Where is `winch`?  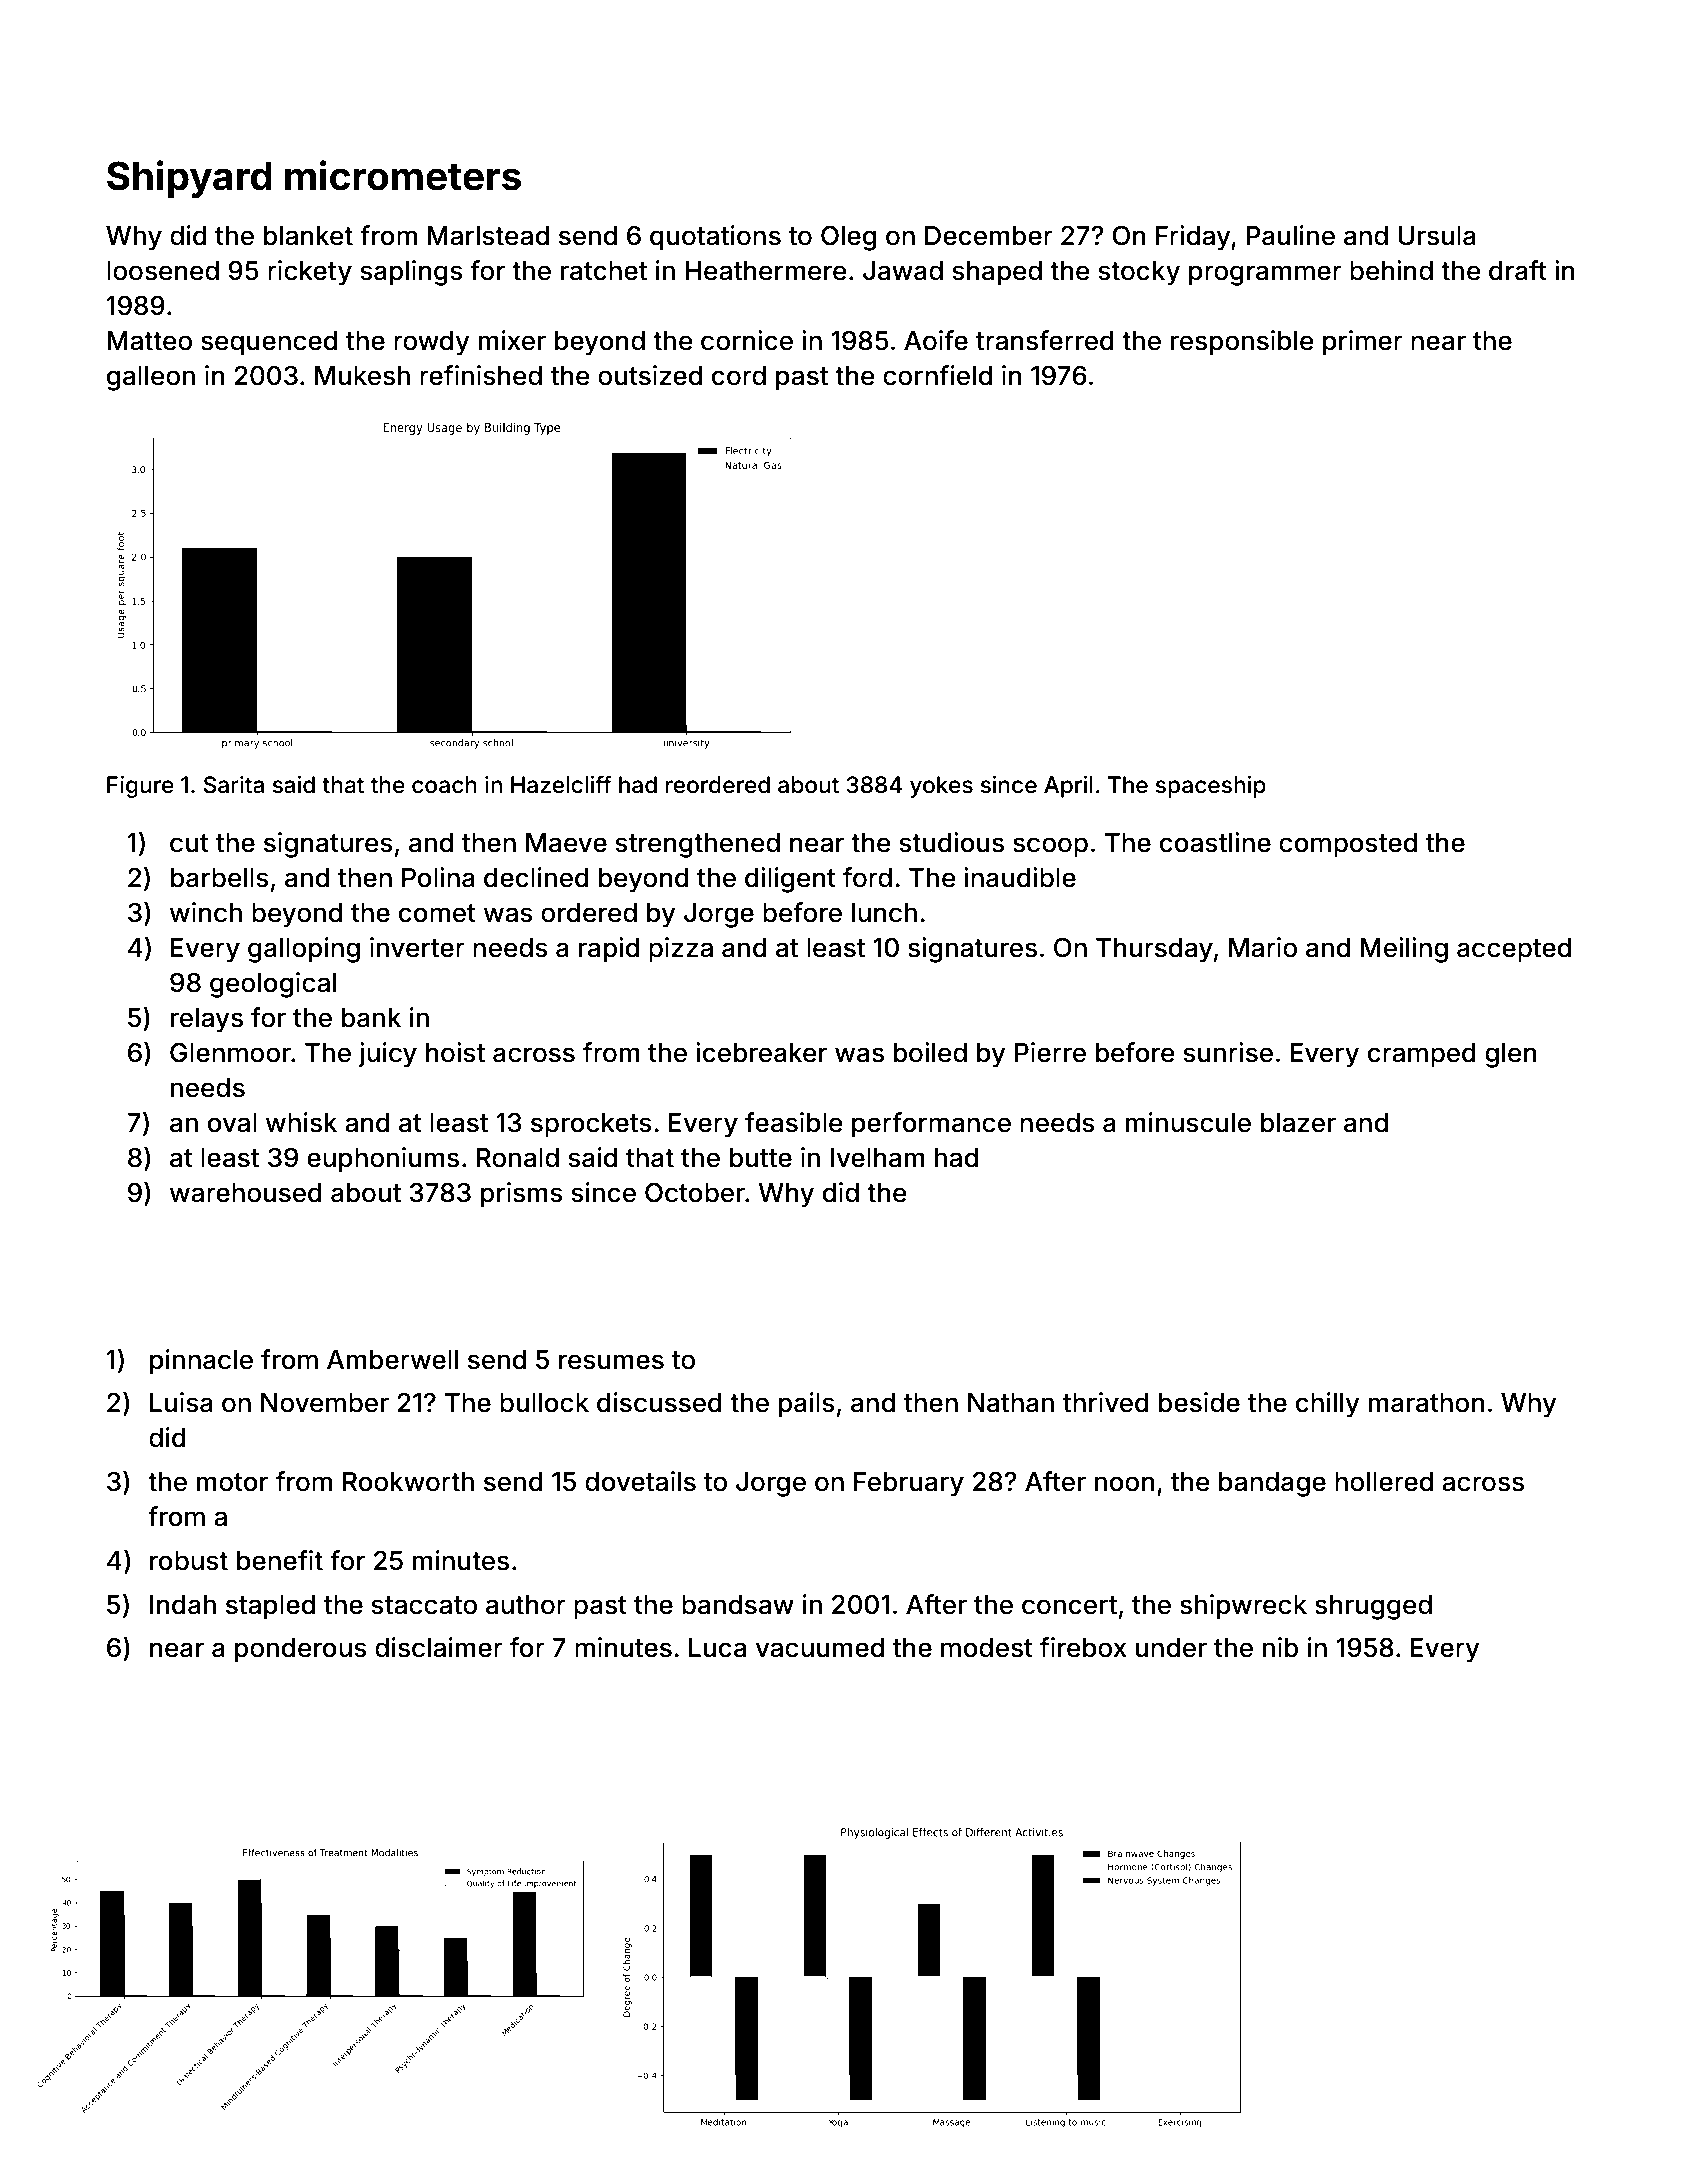
winch is located at coordinates (206, 912).
